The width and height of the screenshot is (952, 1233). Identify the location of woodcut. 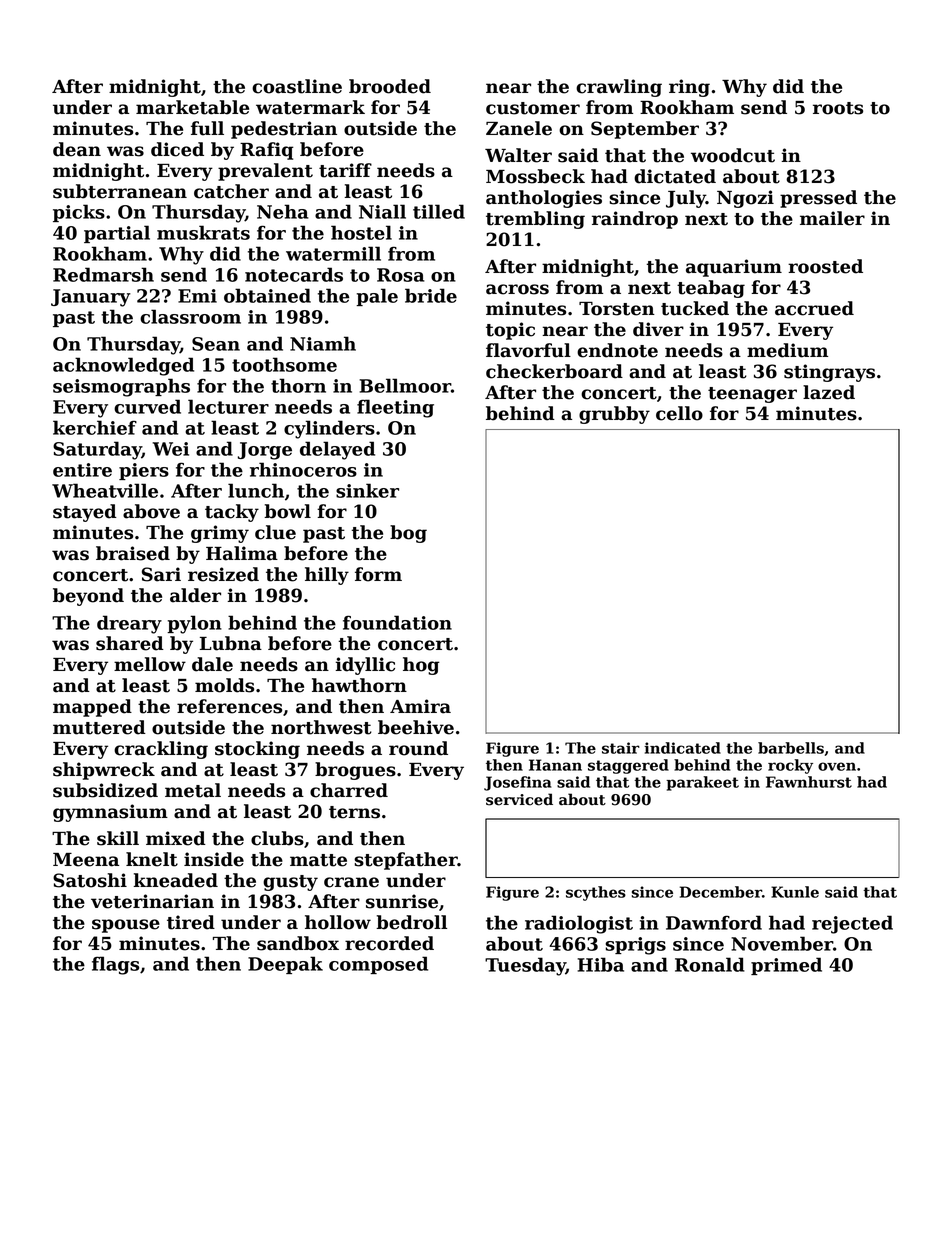
(733, 155).
